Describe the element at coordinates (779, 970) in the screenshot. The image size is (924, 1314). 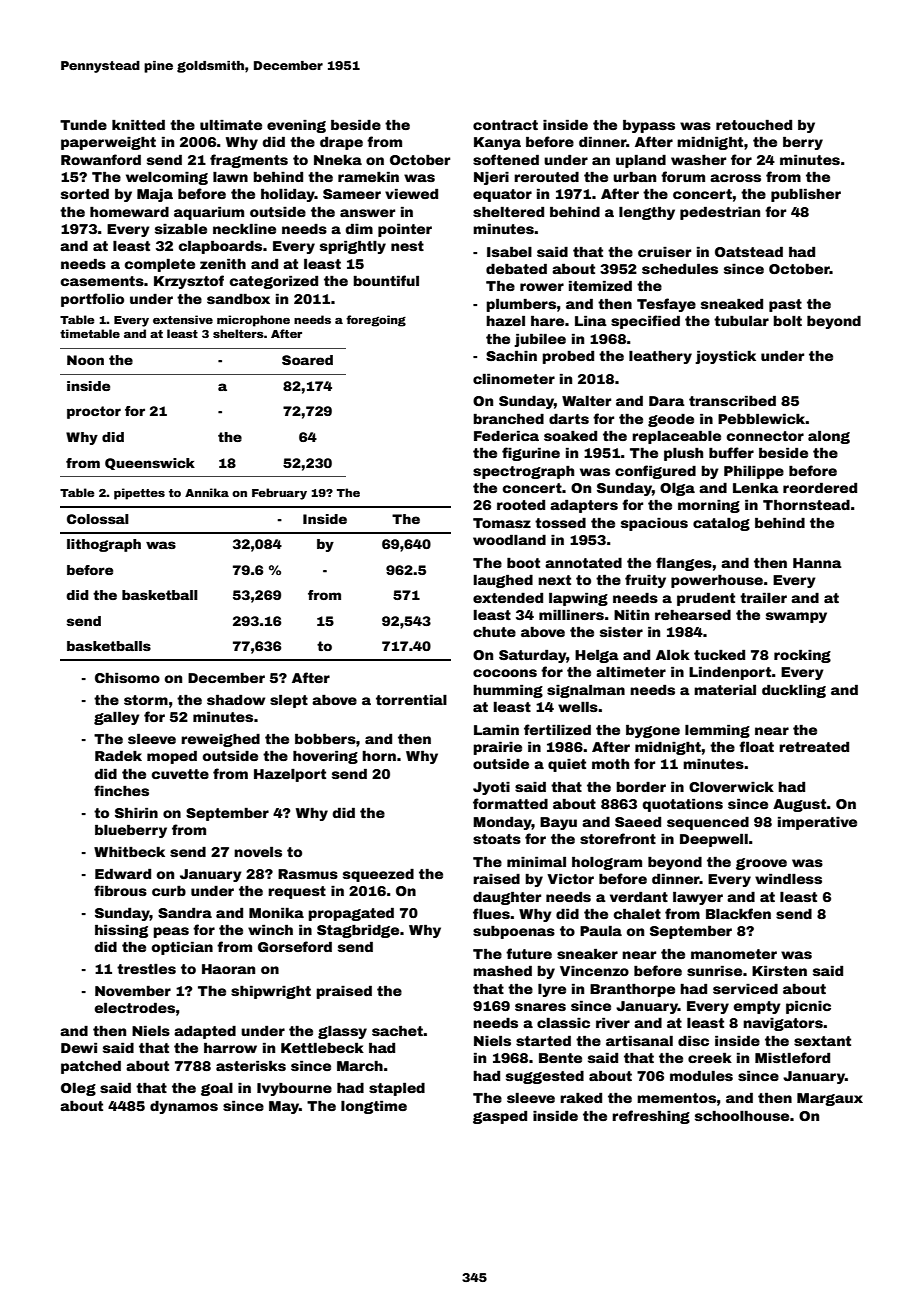
I see `Kirsten` at that location.
